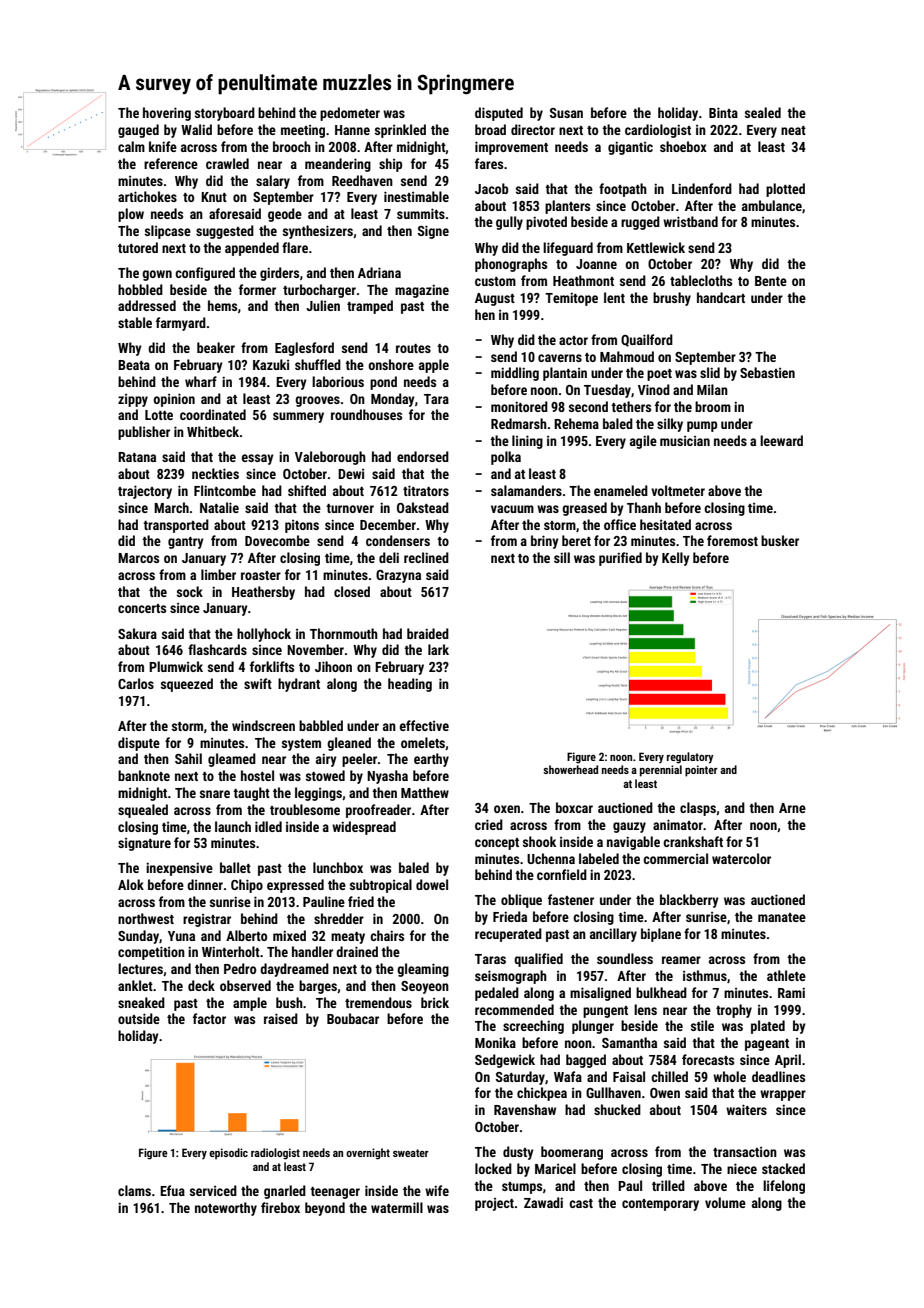 This screenshot has height=1308, width=924. Describe the element at coordinates (426, 490) in the screenshot. I see `titrators` at that location.
